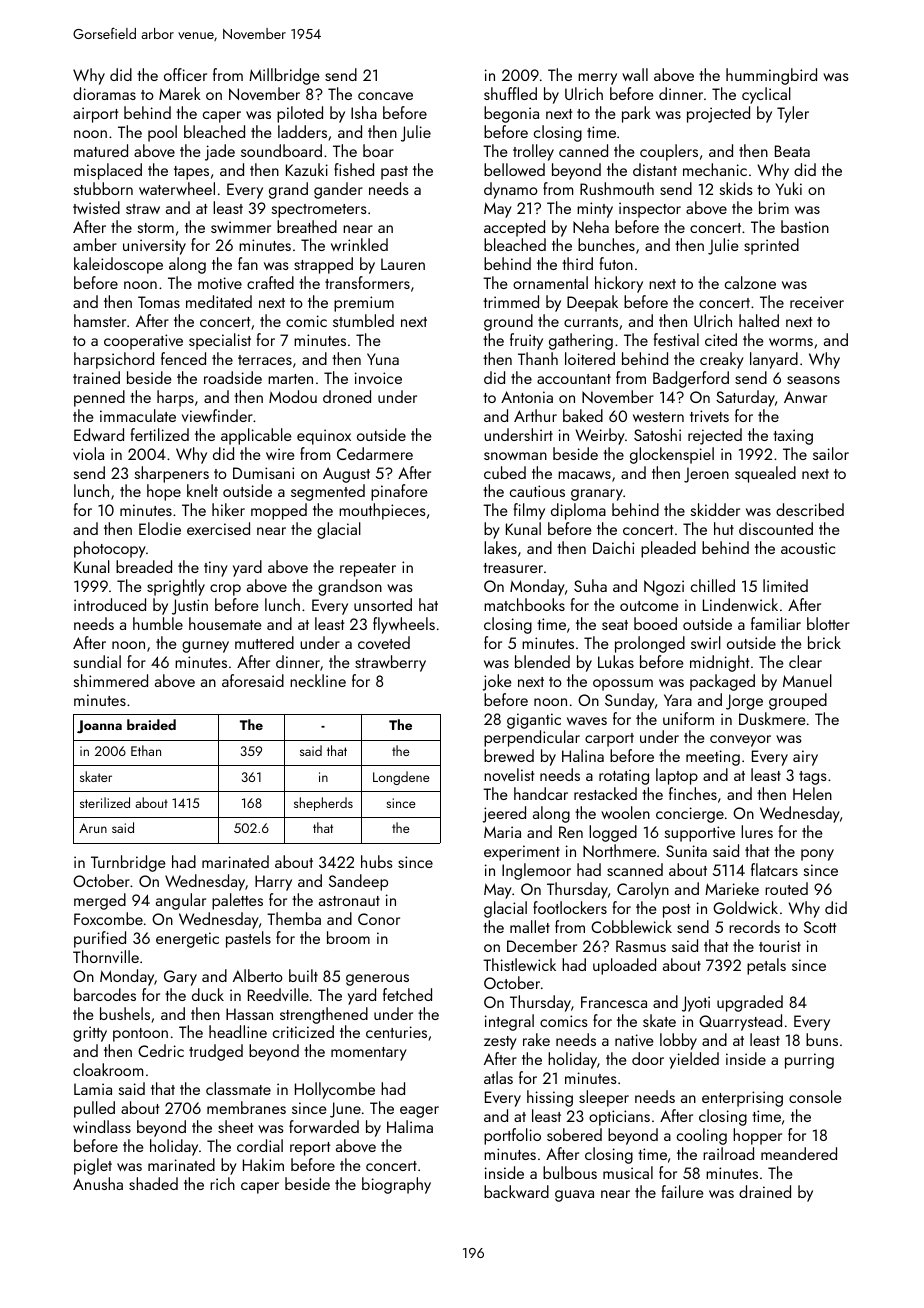  I want to click on Yuna, so click(383, 359).
